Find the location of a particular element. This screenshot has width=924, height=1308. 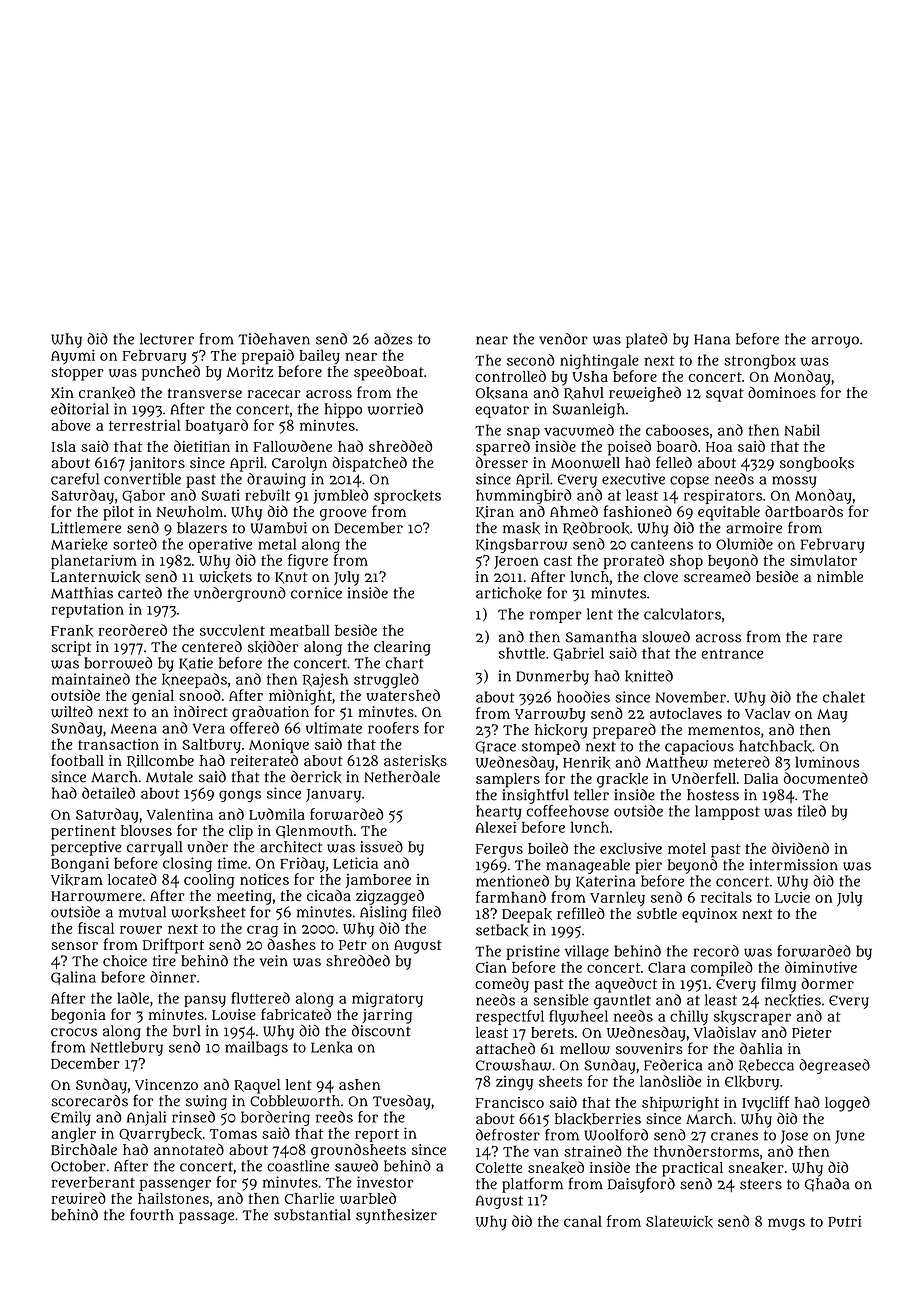

Deepak is located at coordinates (527, 915).
